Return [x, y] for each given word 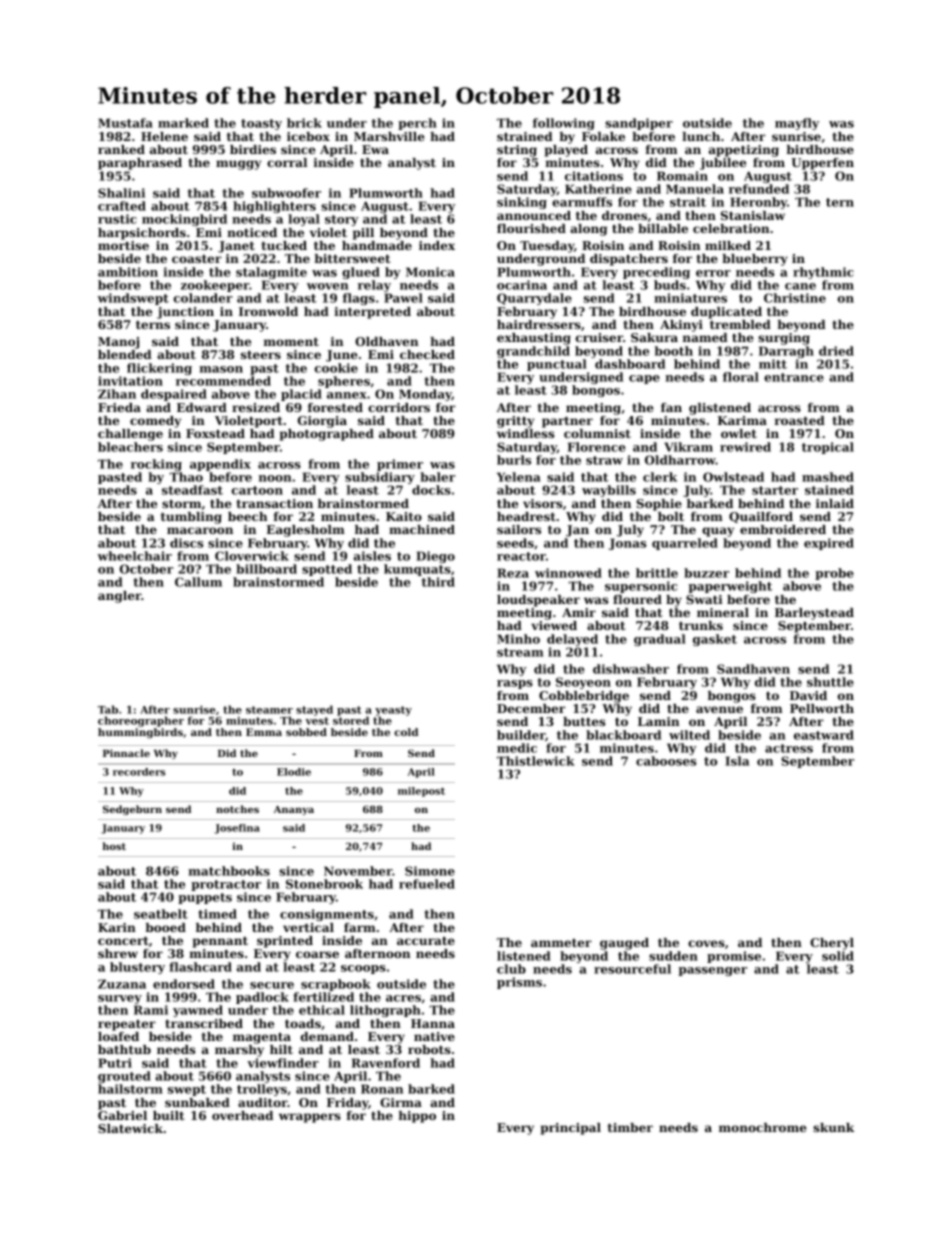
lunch [701, 136]
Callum [198, 582]
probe [834, 574]
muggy [238, 165]
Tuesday [547, 247]
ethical [322, 1010]
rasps [515, 684]
